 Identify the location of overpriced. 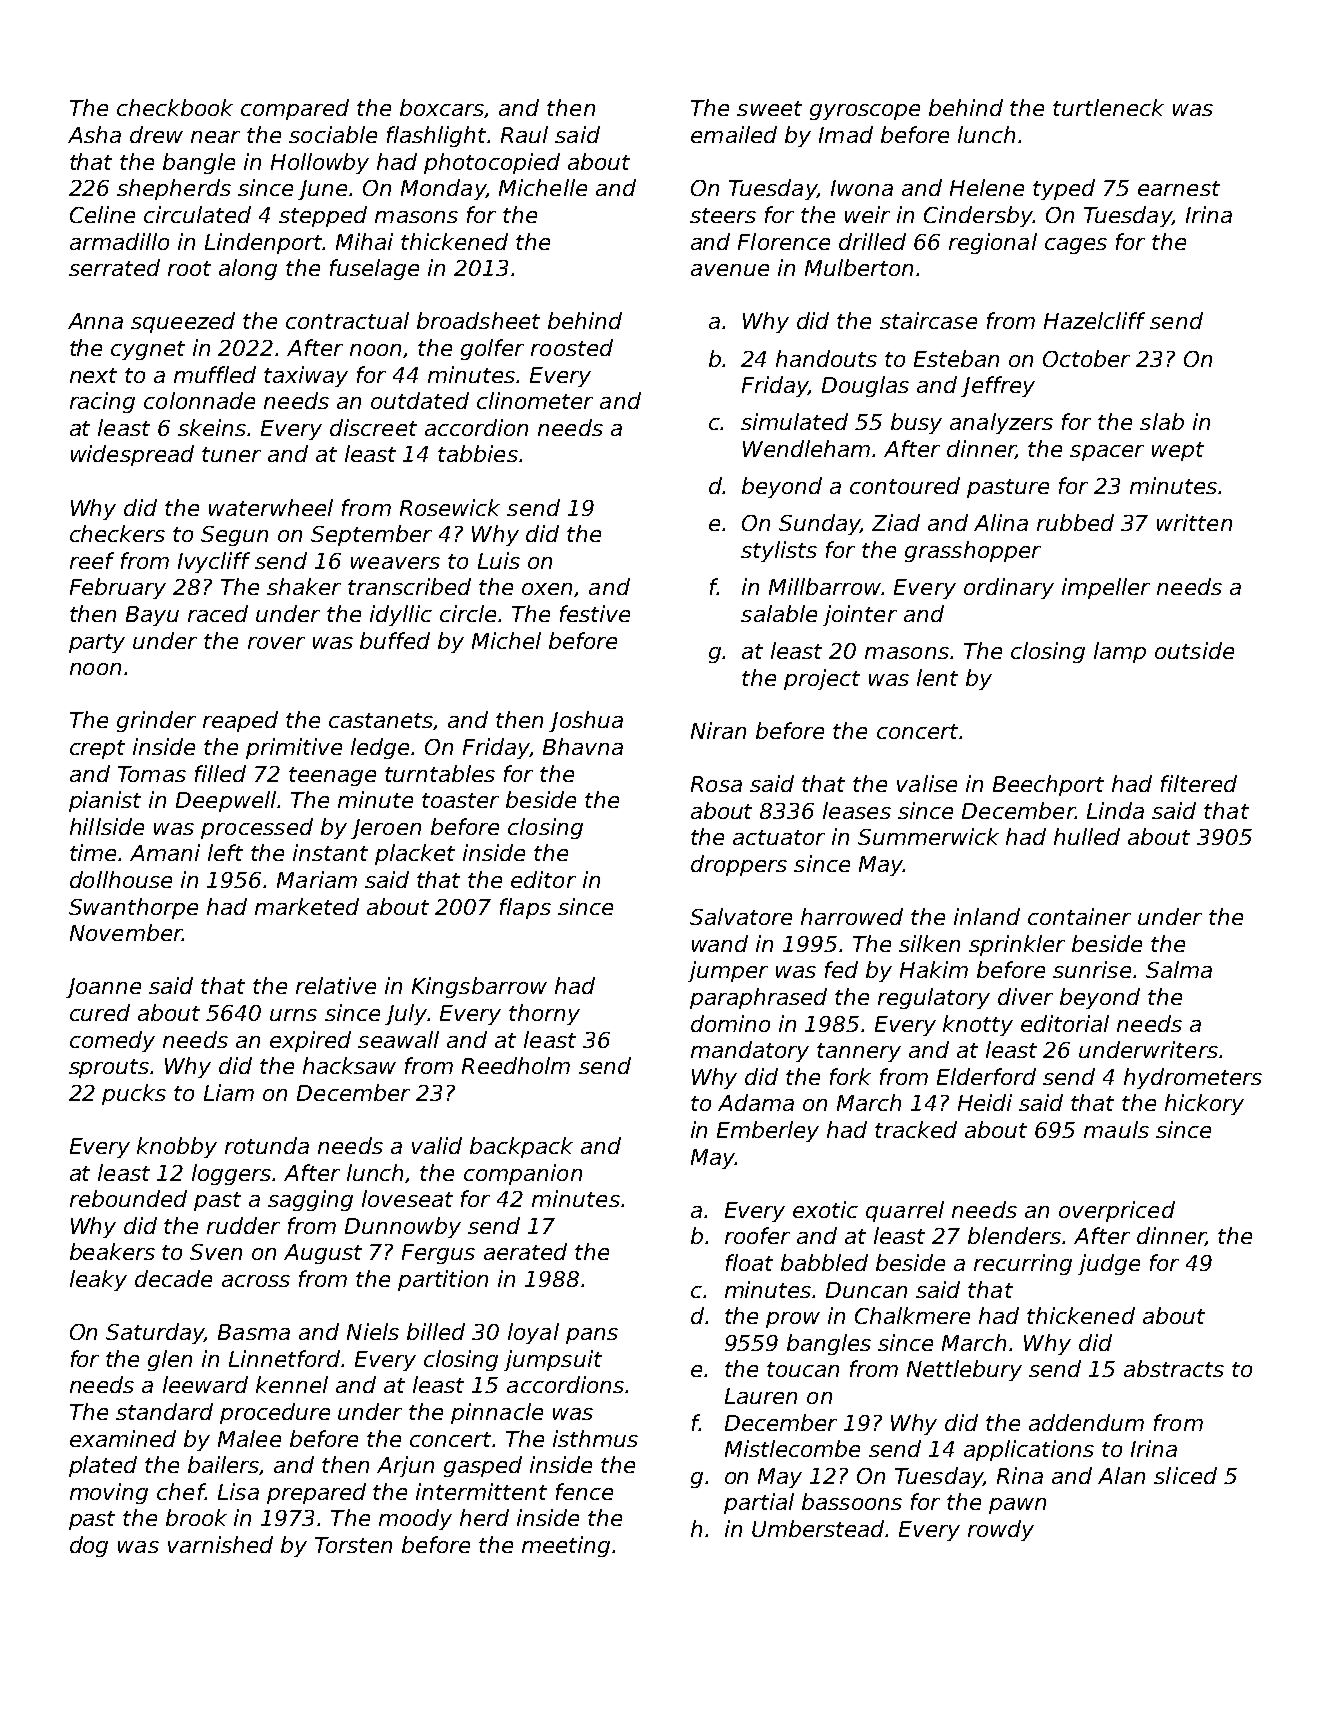
(1117, 1211).
